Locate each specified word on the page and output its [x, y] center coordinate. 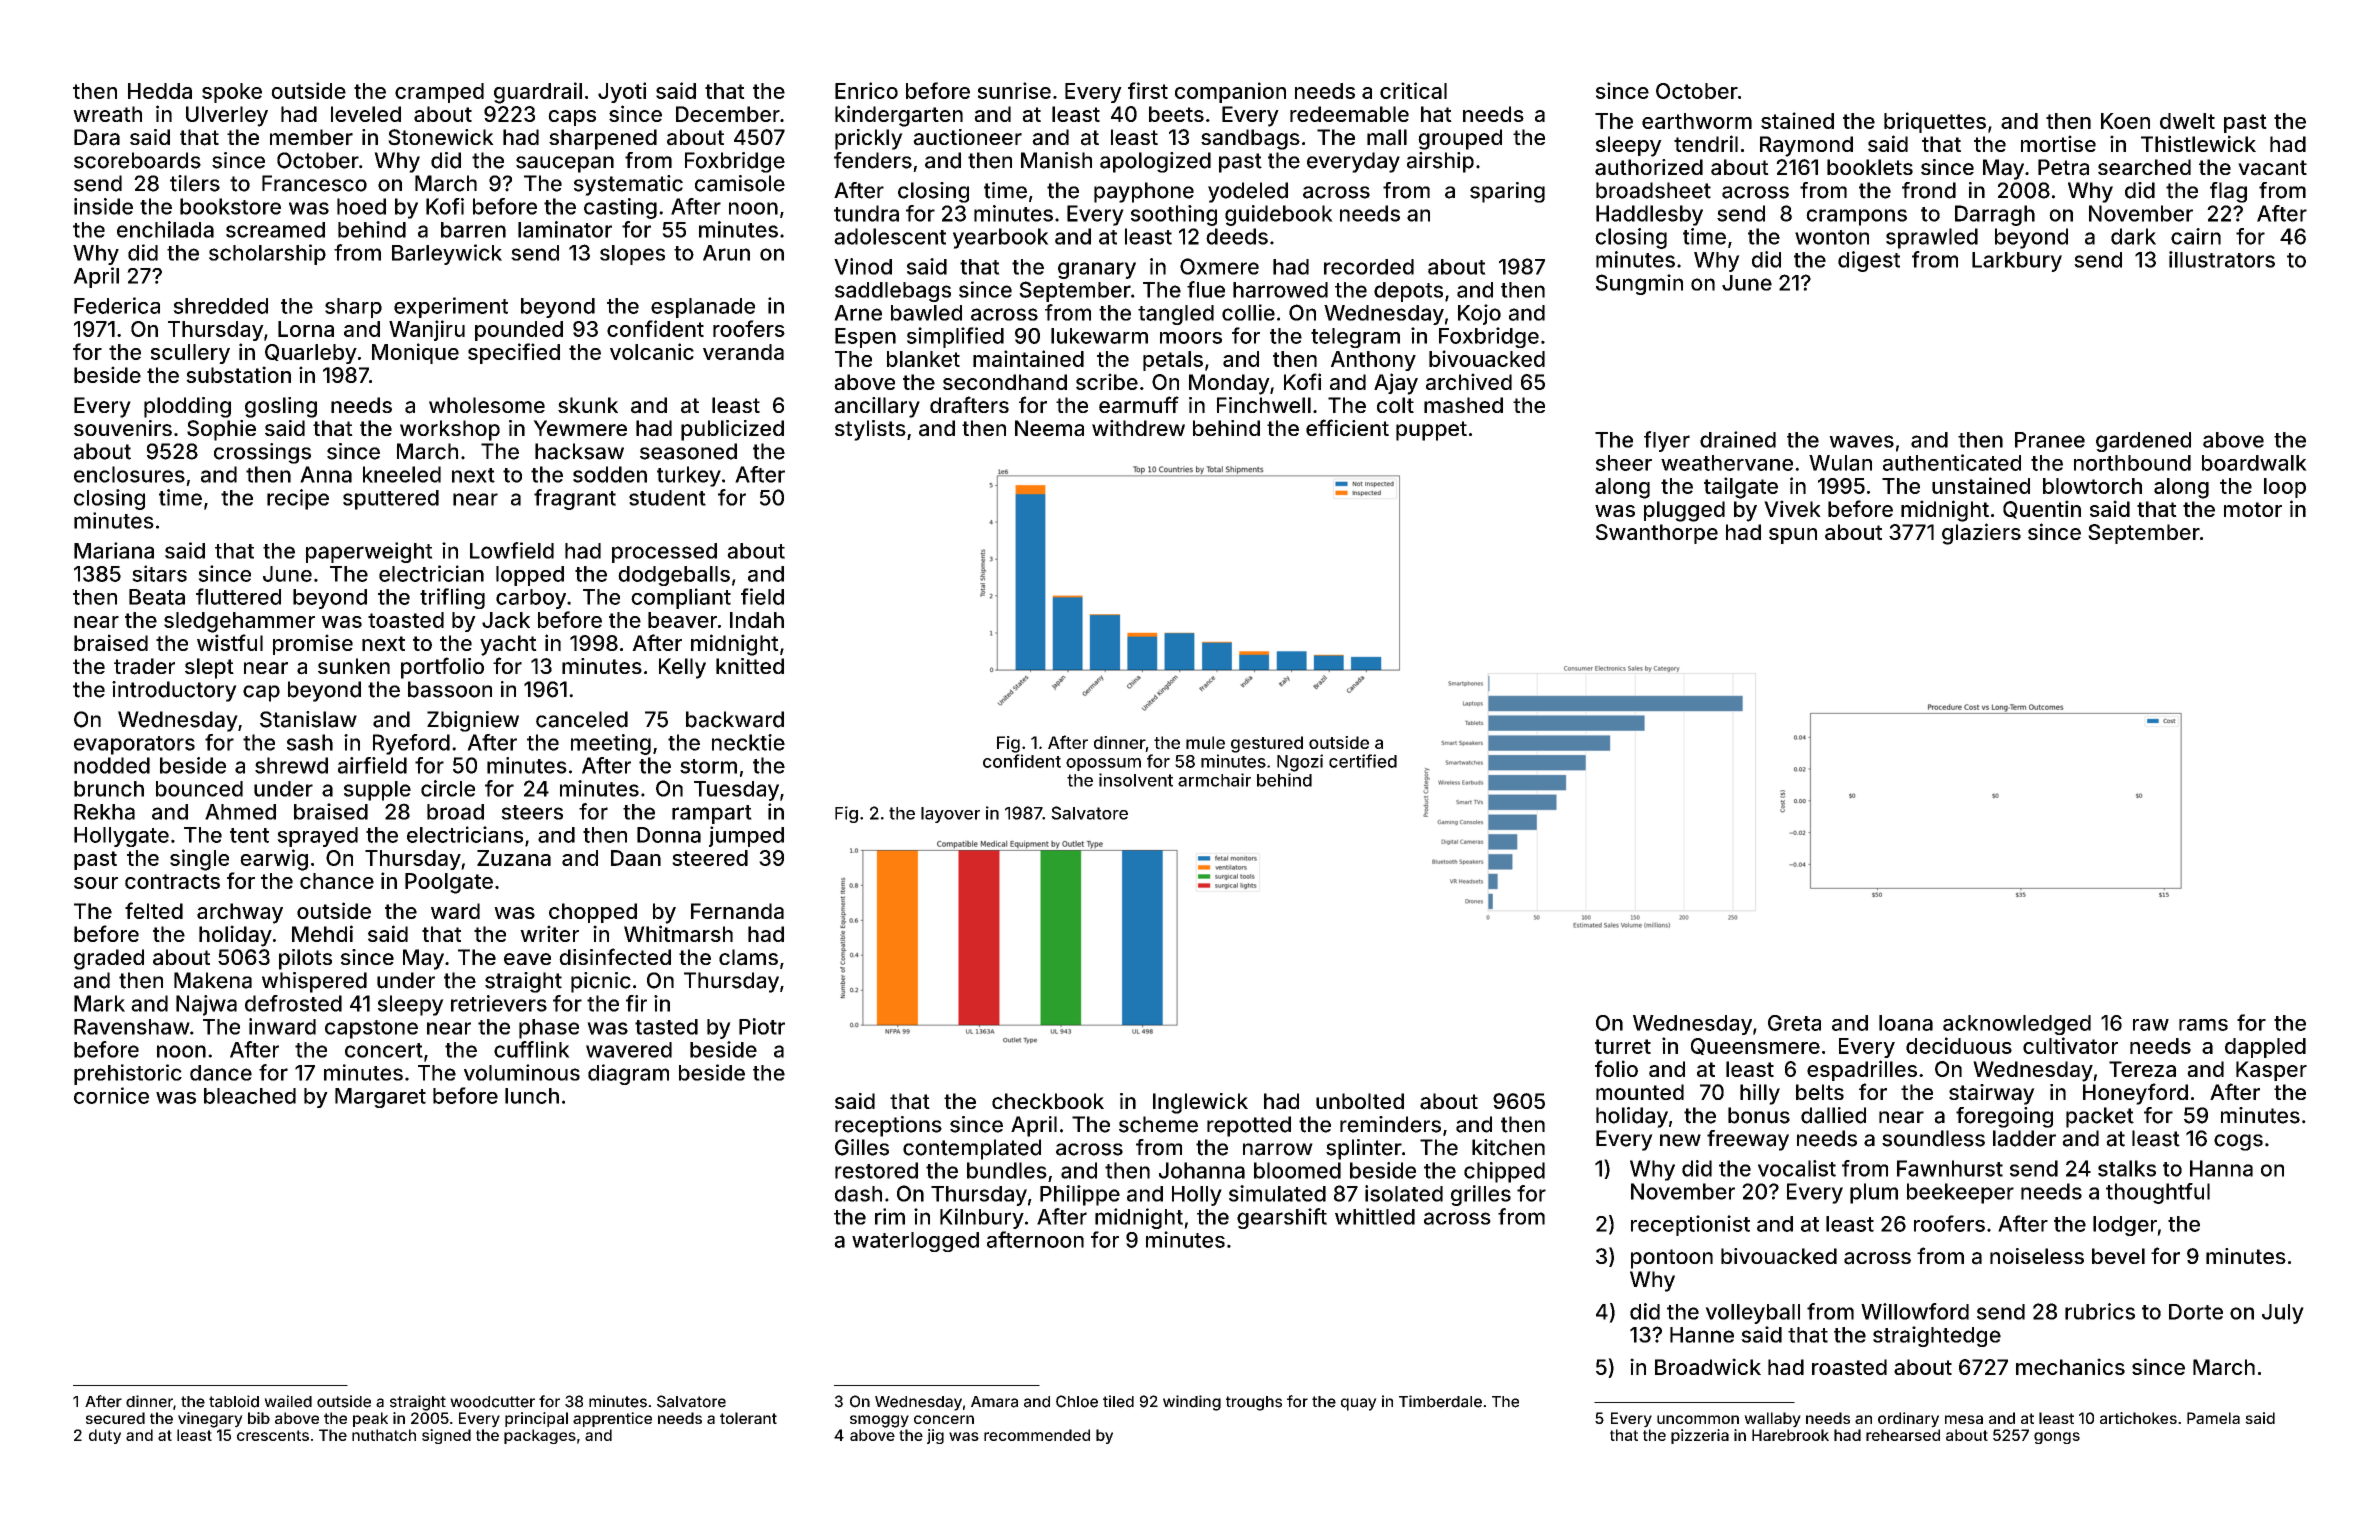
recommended [1037, 1435]
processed [664, 553]
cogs [2238, 1142]
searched [2144, 167]
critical [1413, 90]
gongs [2057, 1438]
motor [2253, 509]
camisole [740, 183]
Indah [757, 620]
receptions [888, 1126]
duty [105, 1436]
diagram [628, 1074]
